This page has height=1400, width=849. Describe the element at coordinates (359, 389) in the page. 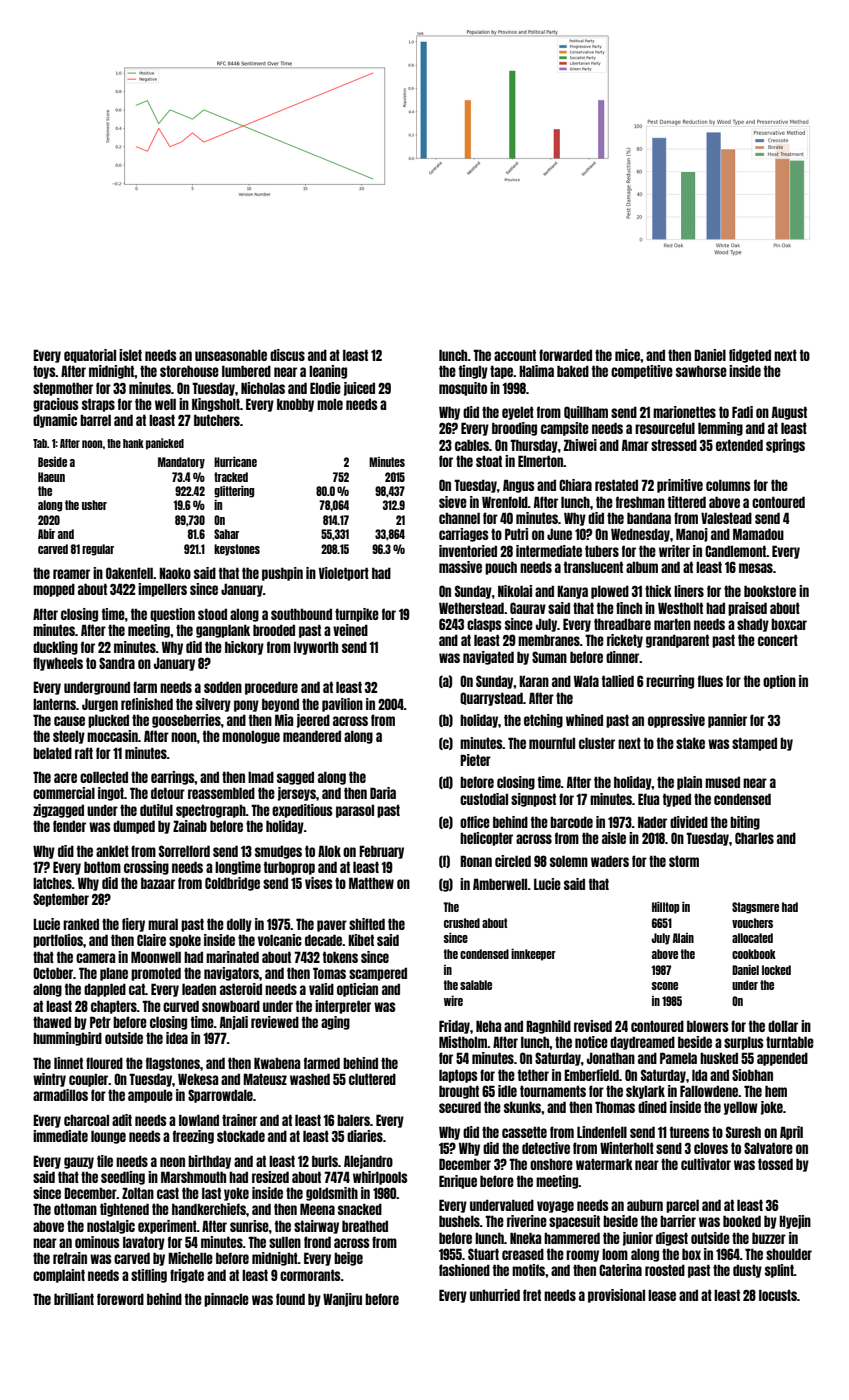

I see `juiced` at that location.
